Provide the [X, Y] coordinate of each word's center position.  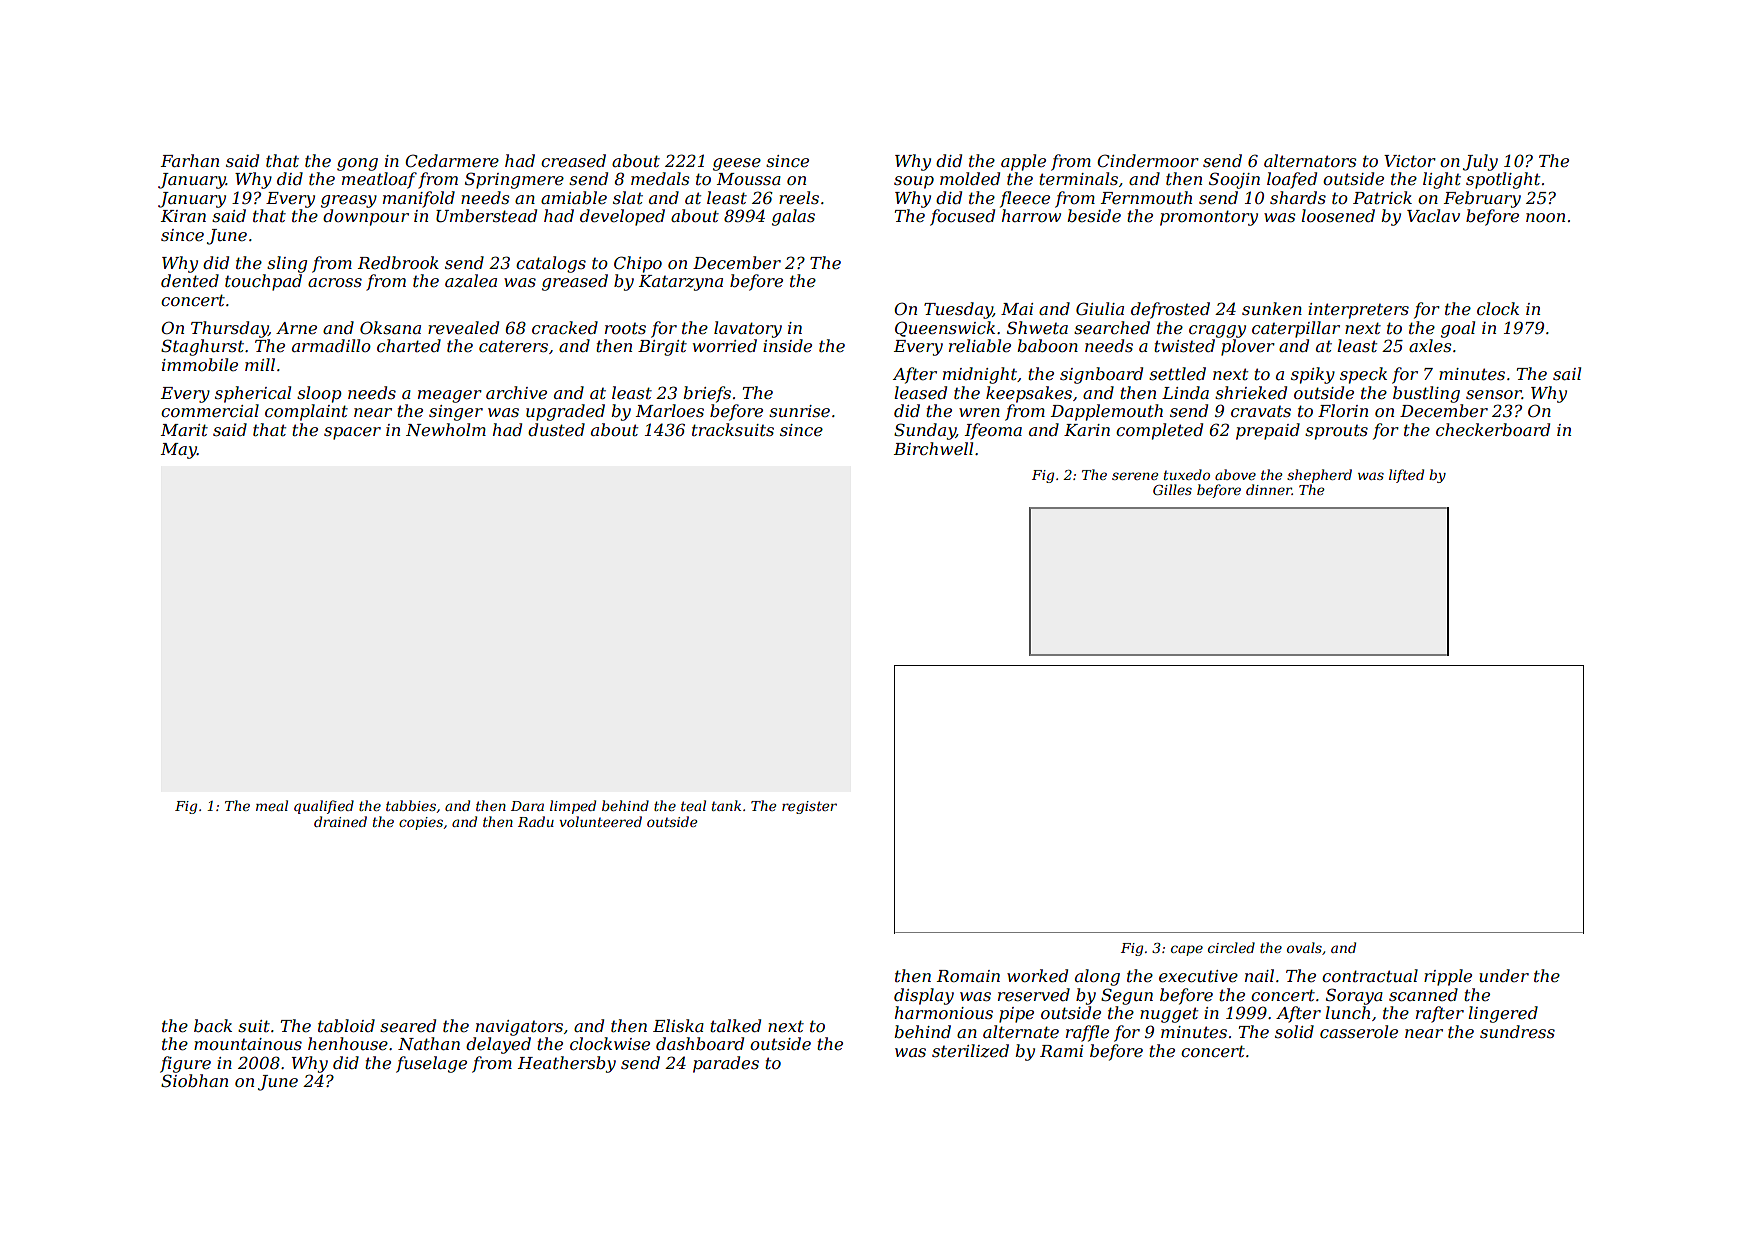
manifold [419, 199]
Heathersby [567, 1064]
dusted [556, 429]
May [179, 451]
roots [625, 328]
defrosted [1170, 310]
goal [1458, 329]
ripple [1448, 977]
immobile [200, 364]
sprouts [1336, 432]
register [809, 807]
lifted [1406, 476]
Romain [968, 976]
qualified [324, 807]
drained [340, 821]
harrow [1031, 215]
